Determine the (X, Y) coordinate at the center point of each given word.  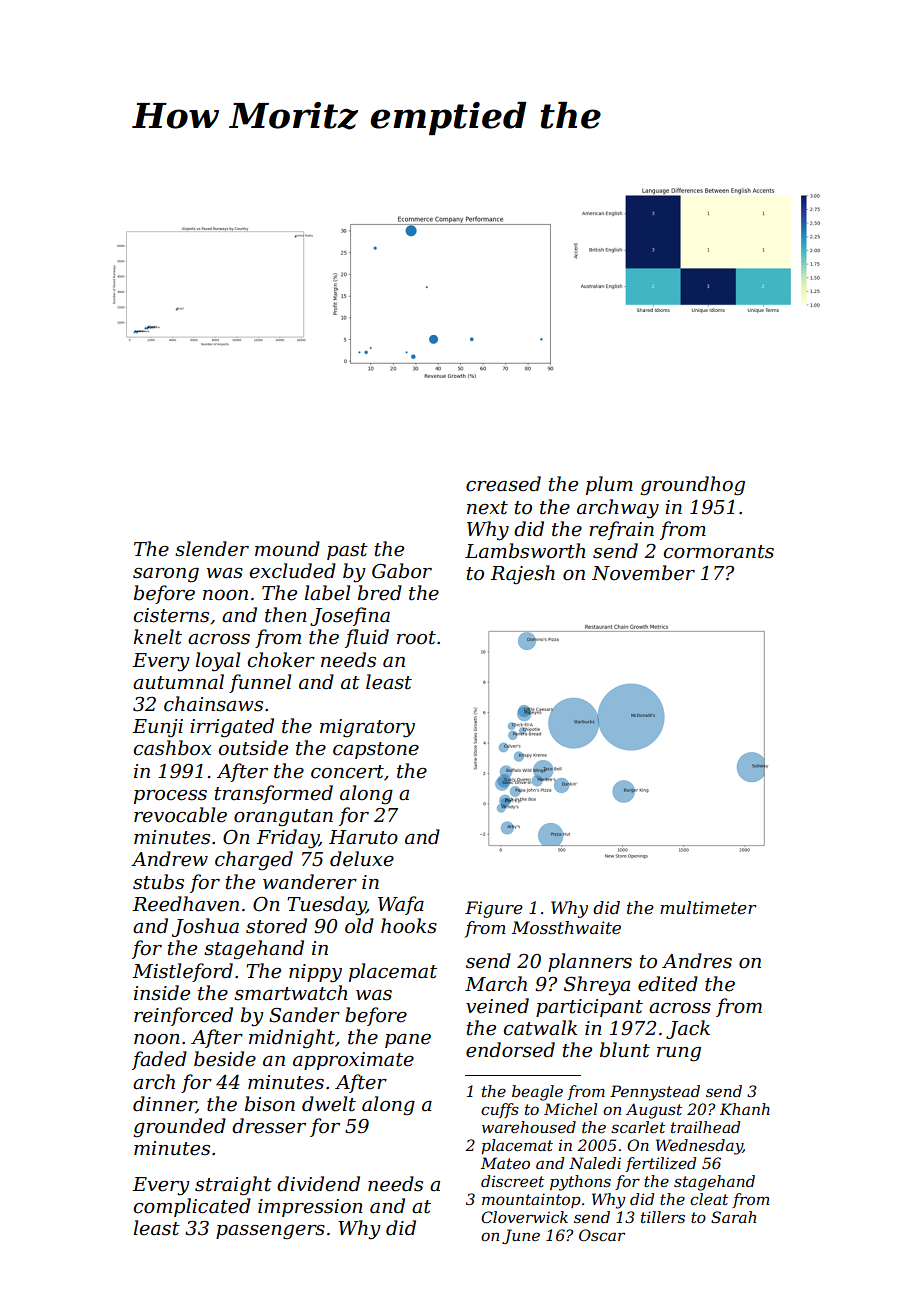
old (359, 926)
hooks (409, 926)
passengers (270, 1232)
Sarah (733, 1217)
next (487, 508)
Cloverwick (524, 1217)
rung (679, 1054)
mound (287, 549)
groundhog (693, 486)
